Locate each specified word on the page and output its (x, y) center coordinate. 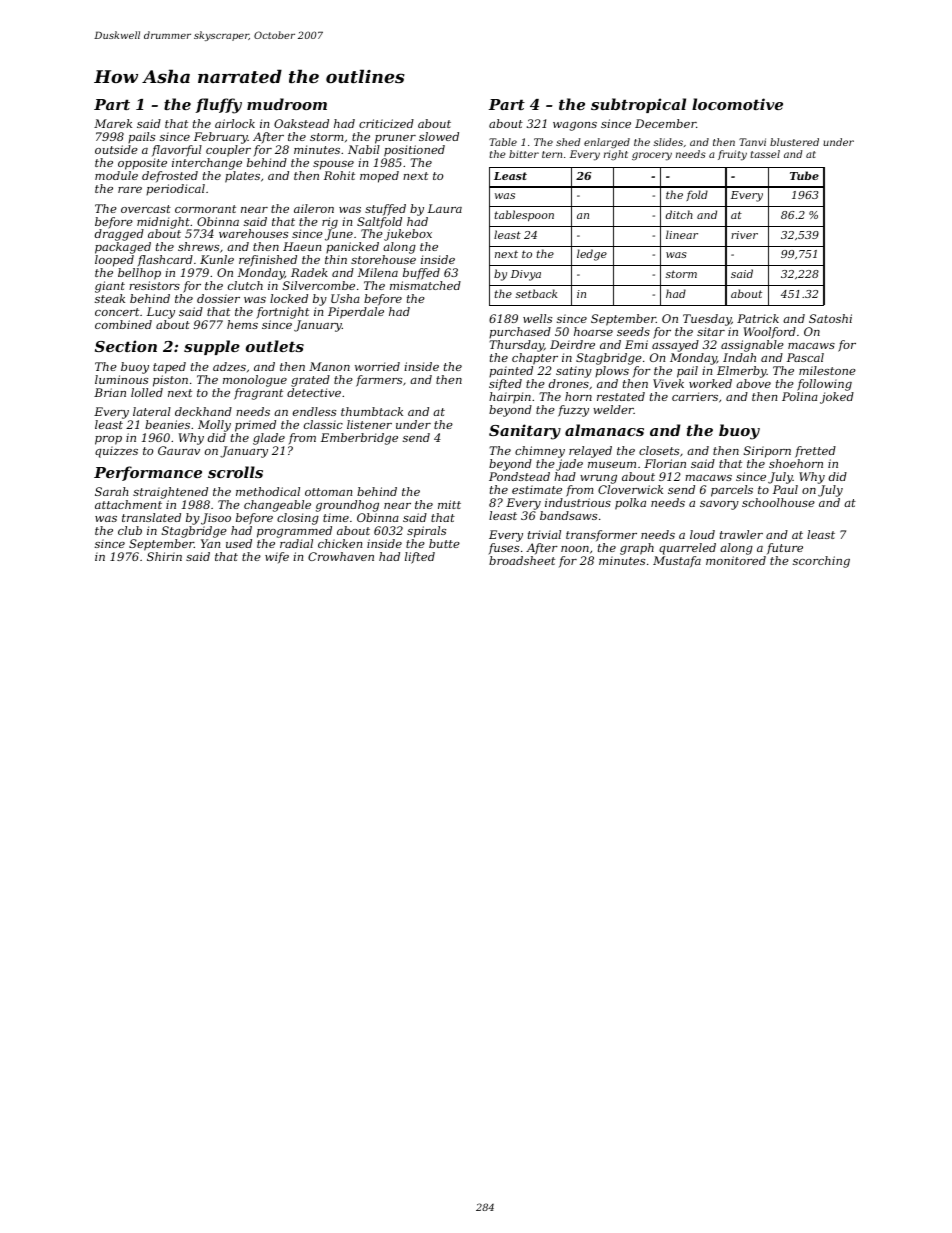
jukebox (408, 235)
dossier (218, 298)
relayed (590, 452)
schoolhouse (778, 502)
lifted (420, 558)
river (744, 235)
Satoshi (830, 318)
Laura (445, 208)
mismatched (425, 285)
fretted (815, 452)
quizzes (116, 452)
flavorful (177, 151)
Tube (804, 175)
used (239, 543)
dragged (119, 235)
